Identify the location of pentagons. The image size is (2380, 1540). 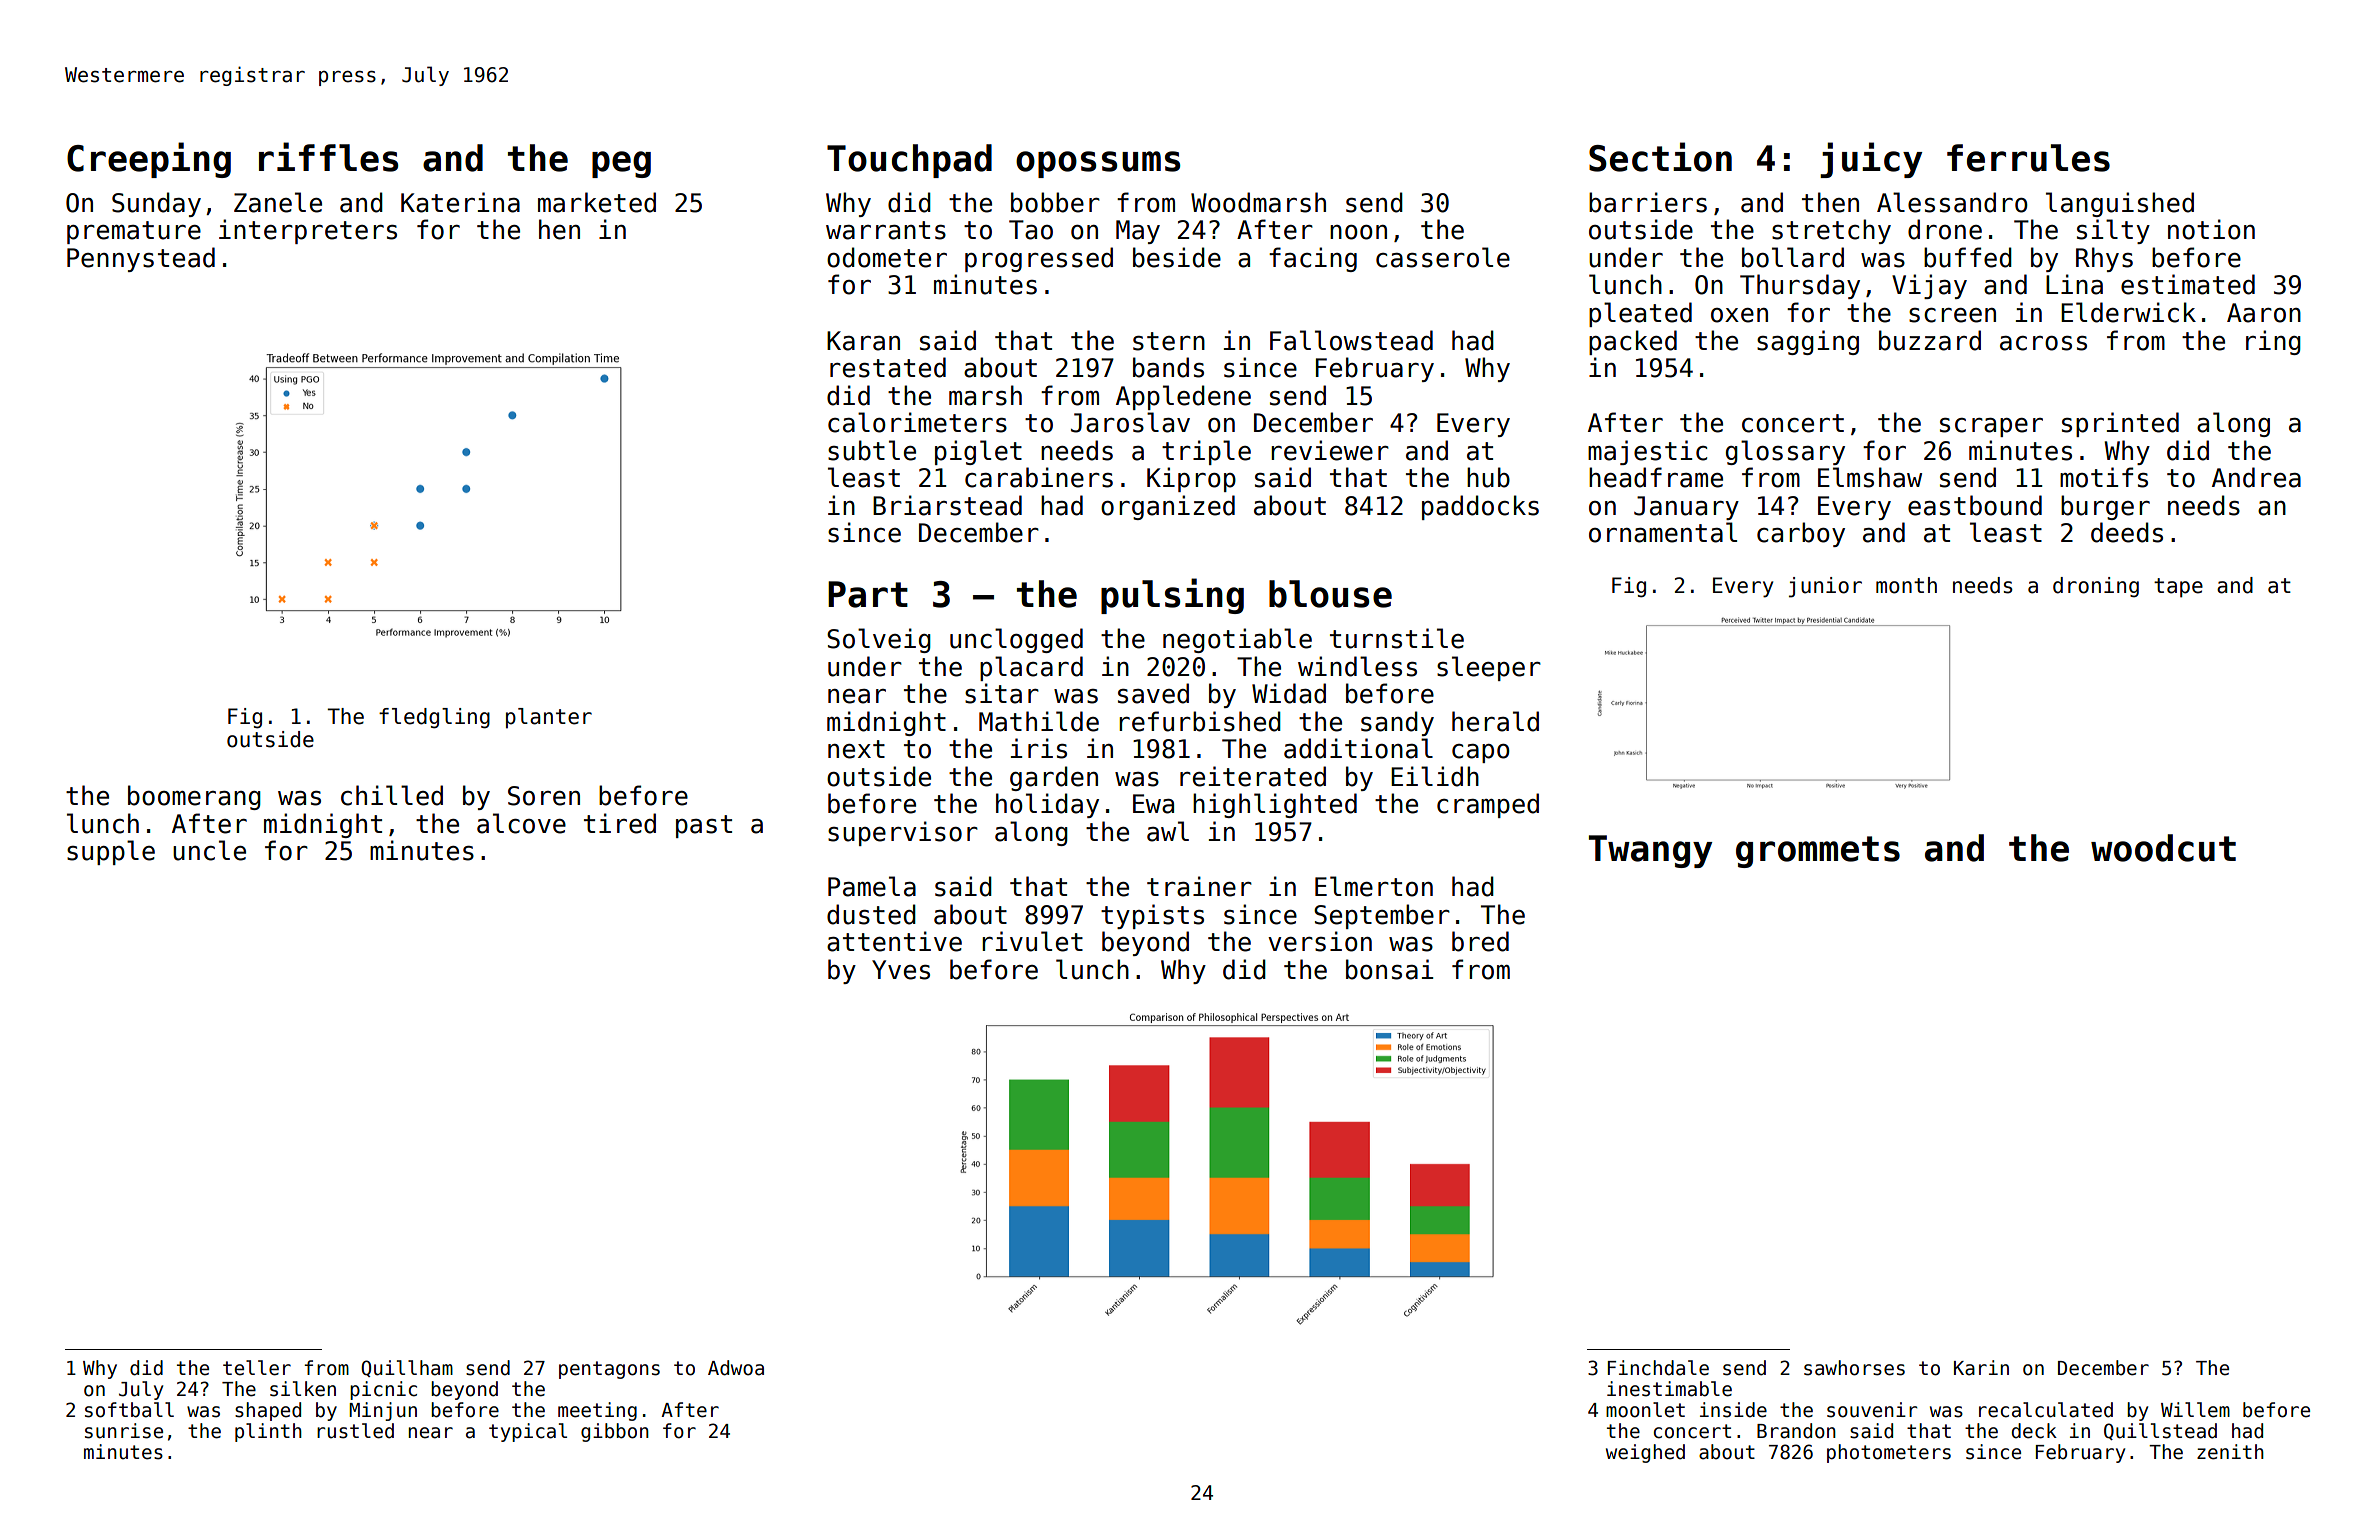
(609, 1370).
